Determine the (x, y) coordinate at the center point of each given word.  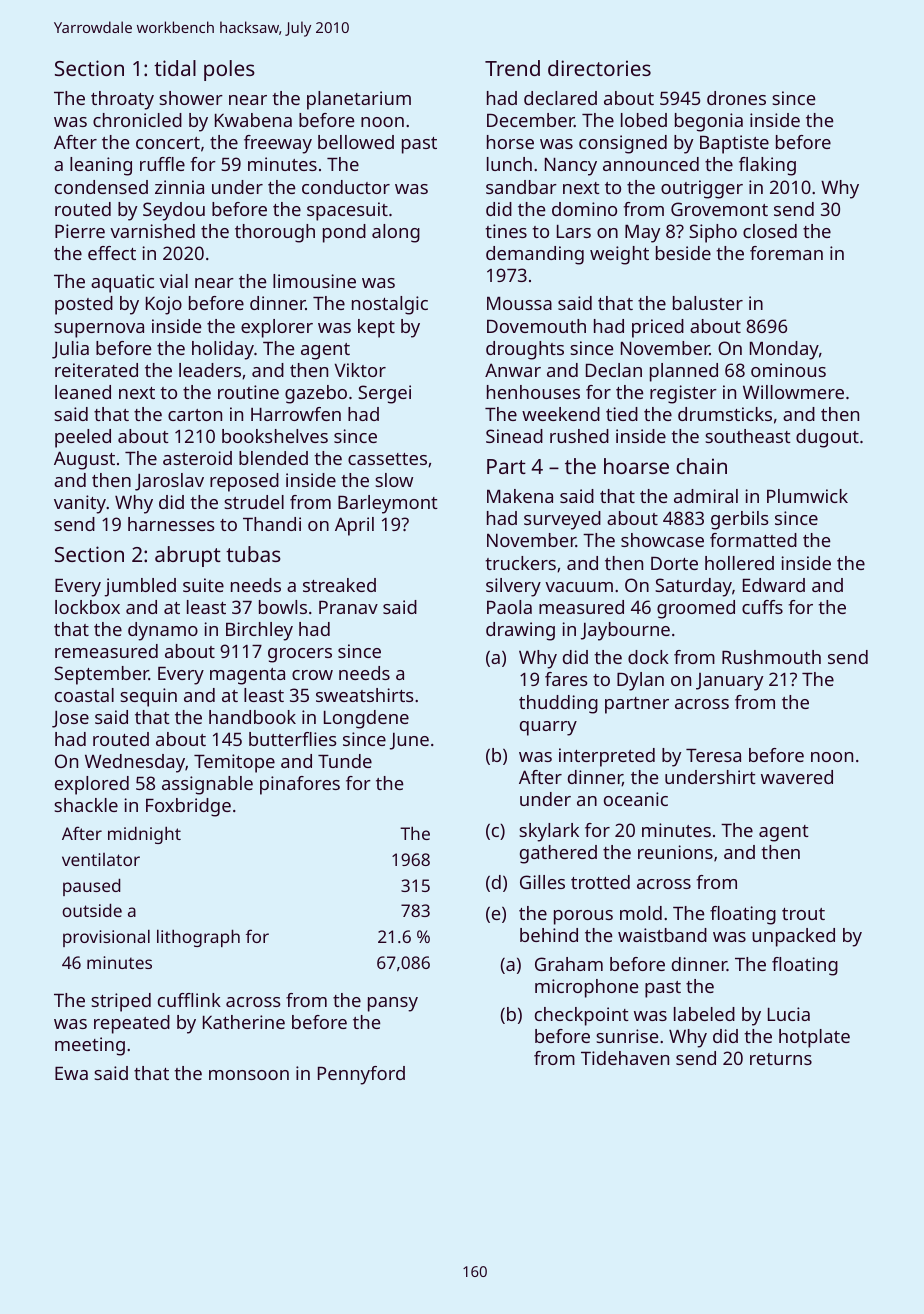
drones (736, 98)
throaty (122, 100)
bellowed (356, 142)
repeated (132, 1024)
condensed (101, 187)
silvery (513, 587)
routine (248, 392)
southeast (748, 436)
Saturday (693, 587)
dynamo (163, 631)
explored (92, 785)
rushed (579, 436)
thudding (558, 704)
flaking (767, 166)
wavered (797, 777)
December (530, 120)
